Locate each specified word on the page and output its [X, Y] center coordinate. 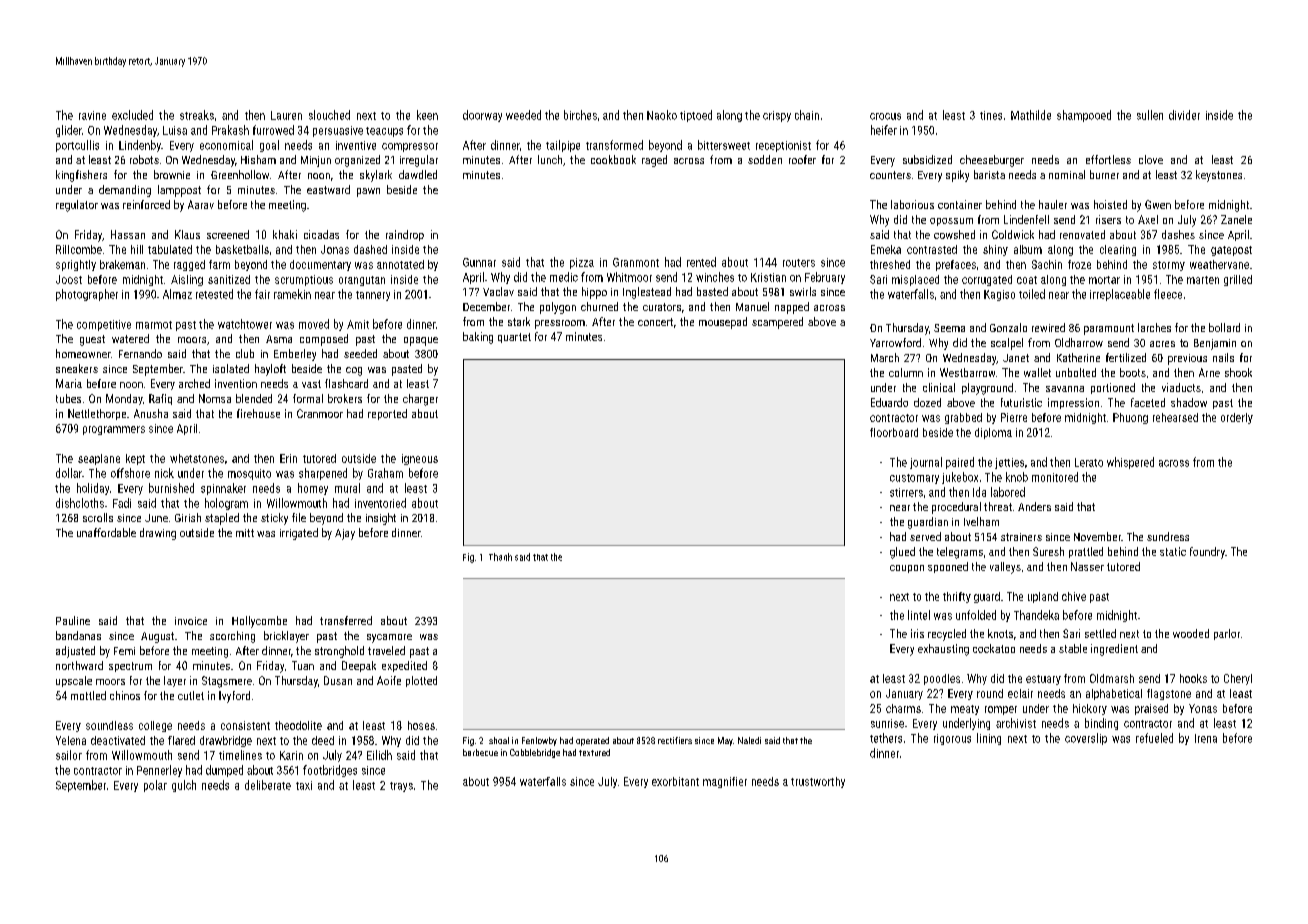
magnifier [725, 782]
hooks [1193, 678]
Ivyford [234, 697]
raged [654, 161]
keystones [1219, 176]
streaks [197, 115]
